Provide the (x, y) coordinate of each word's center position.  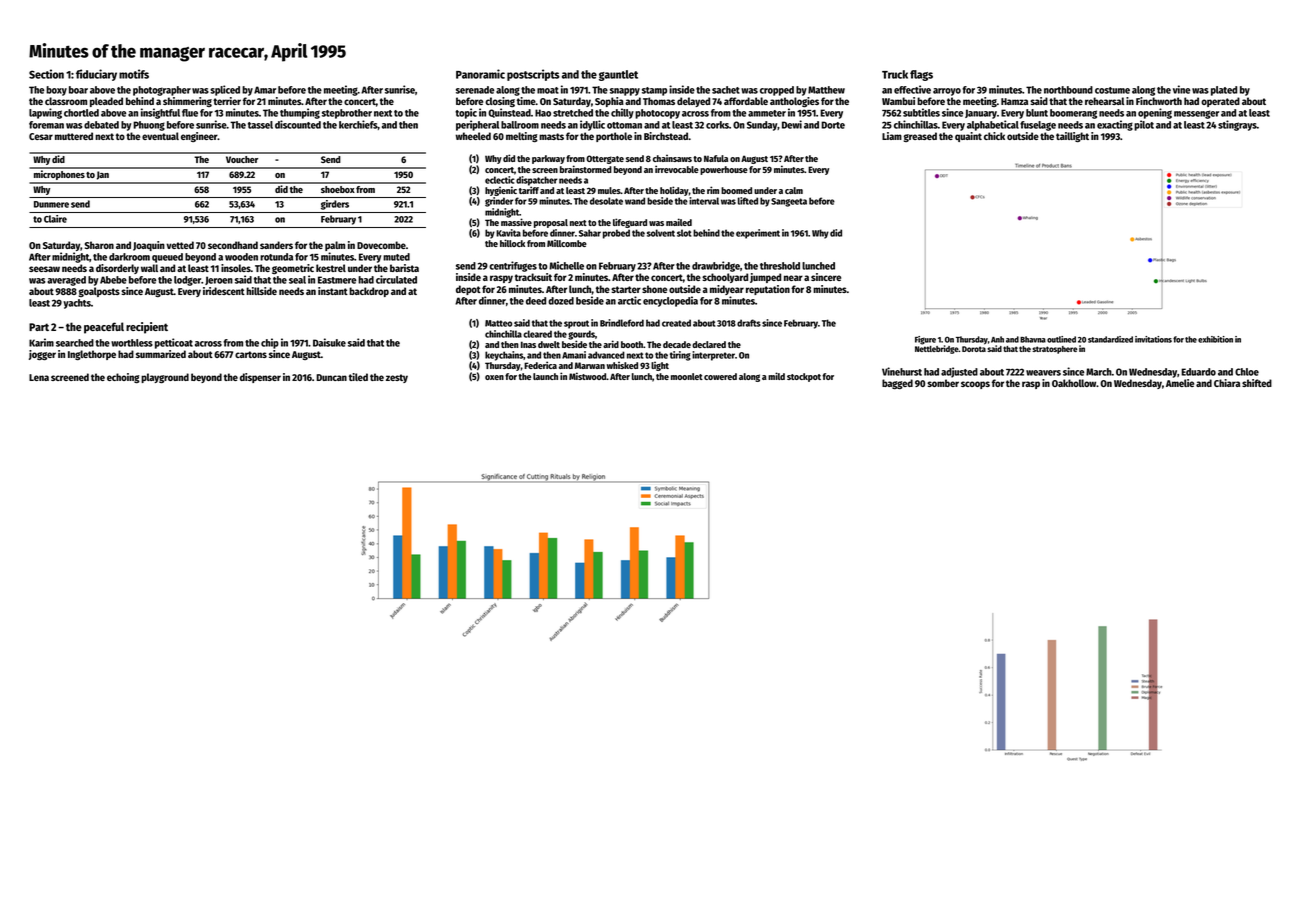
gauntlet (618, 75)
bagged (897, 384)
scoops (975, 385)
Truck (895, 74)
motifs (134, 74)
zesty (397, 378)
